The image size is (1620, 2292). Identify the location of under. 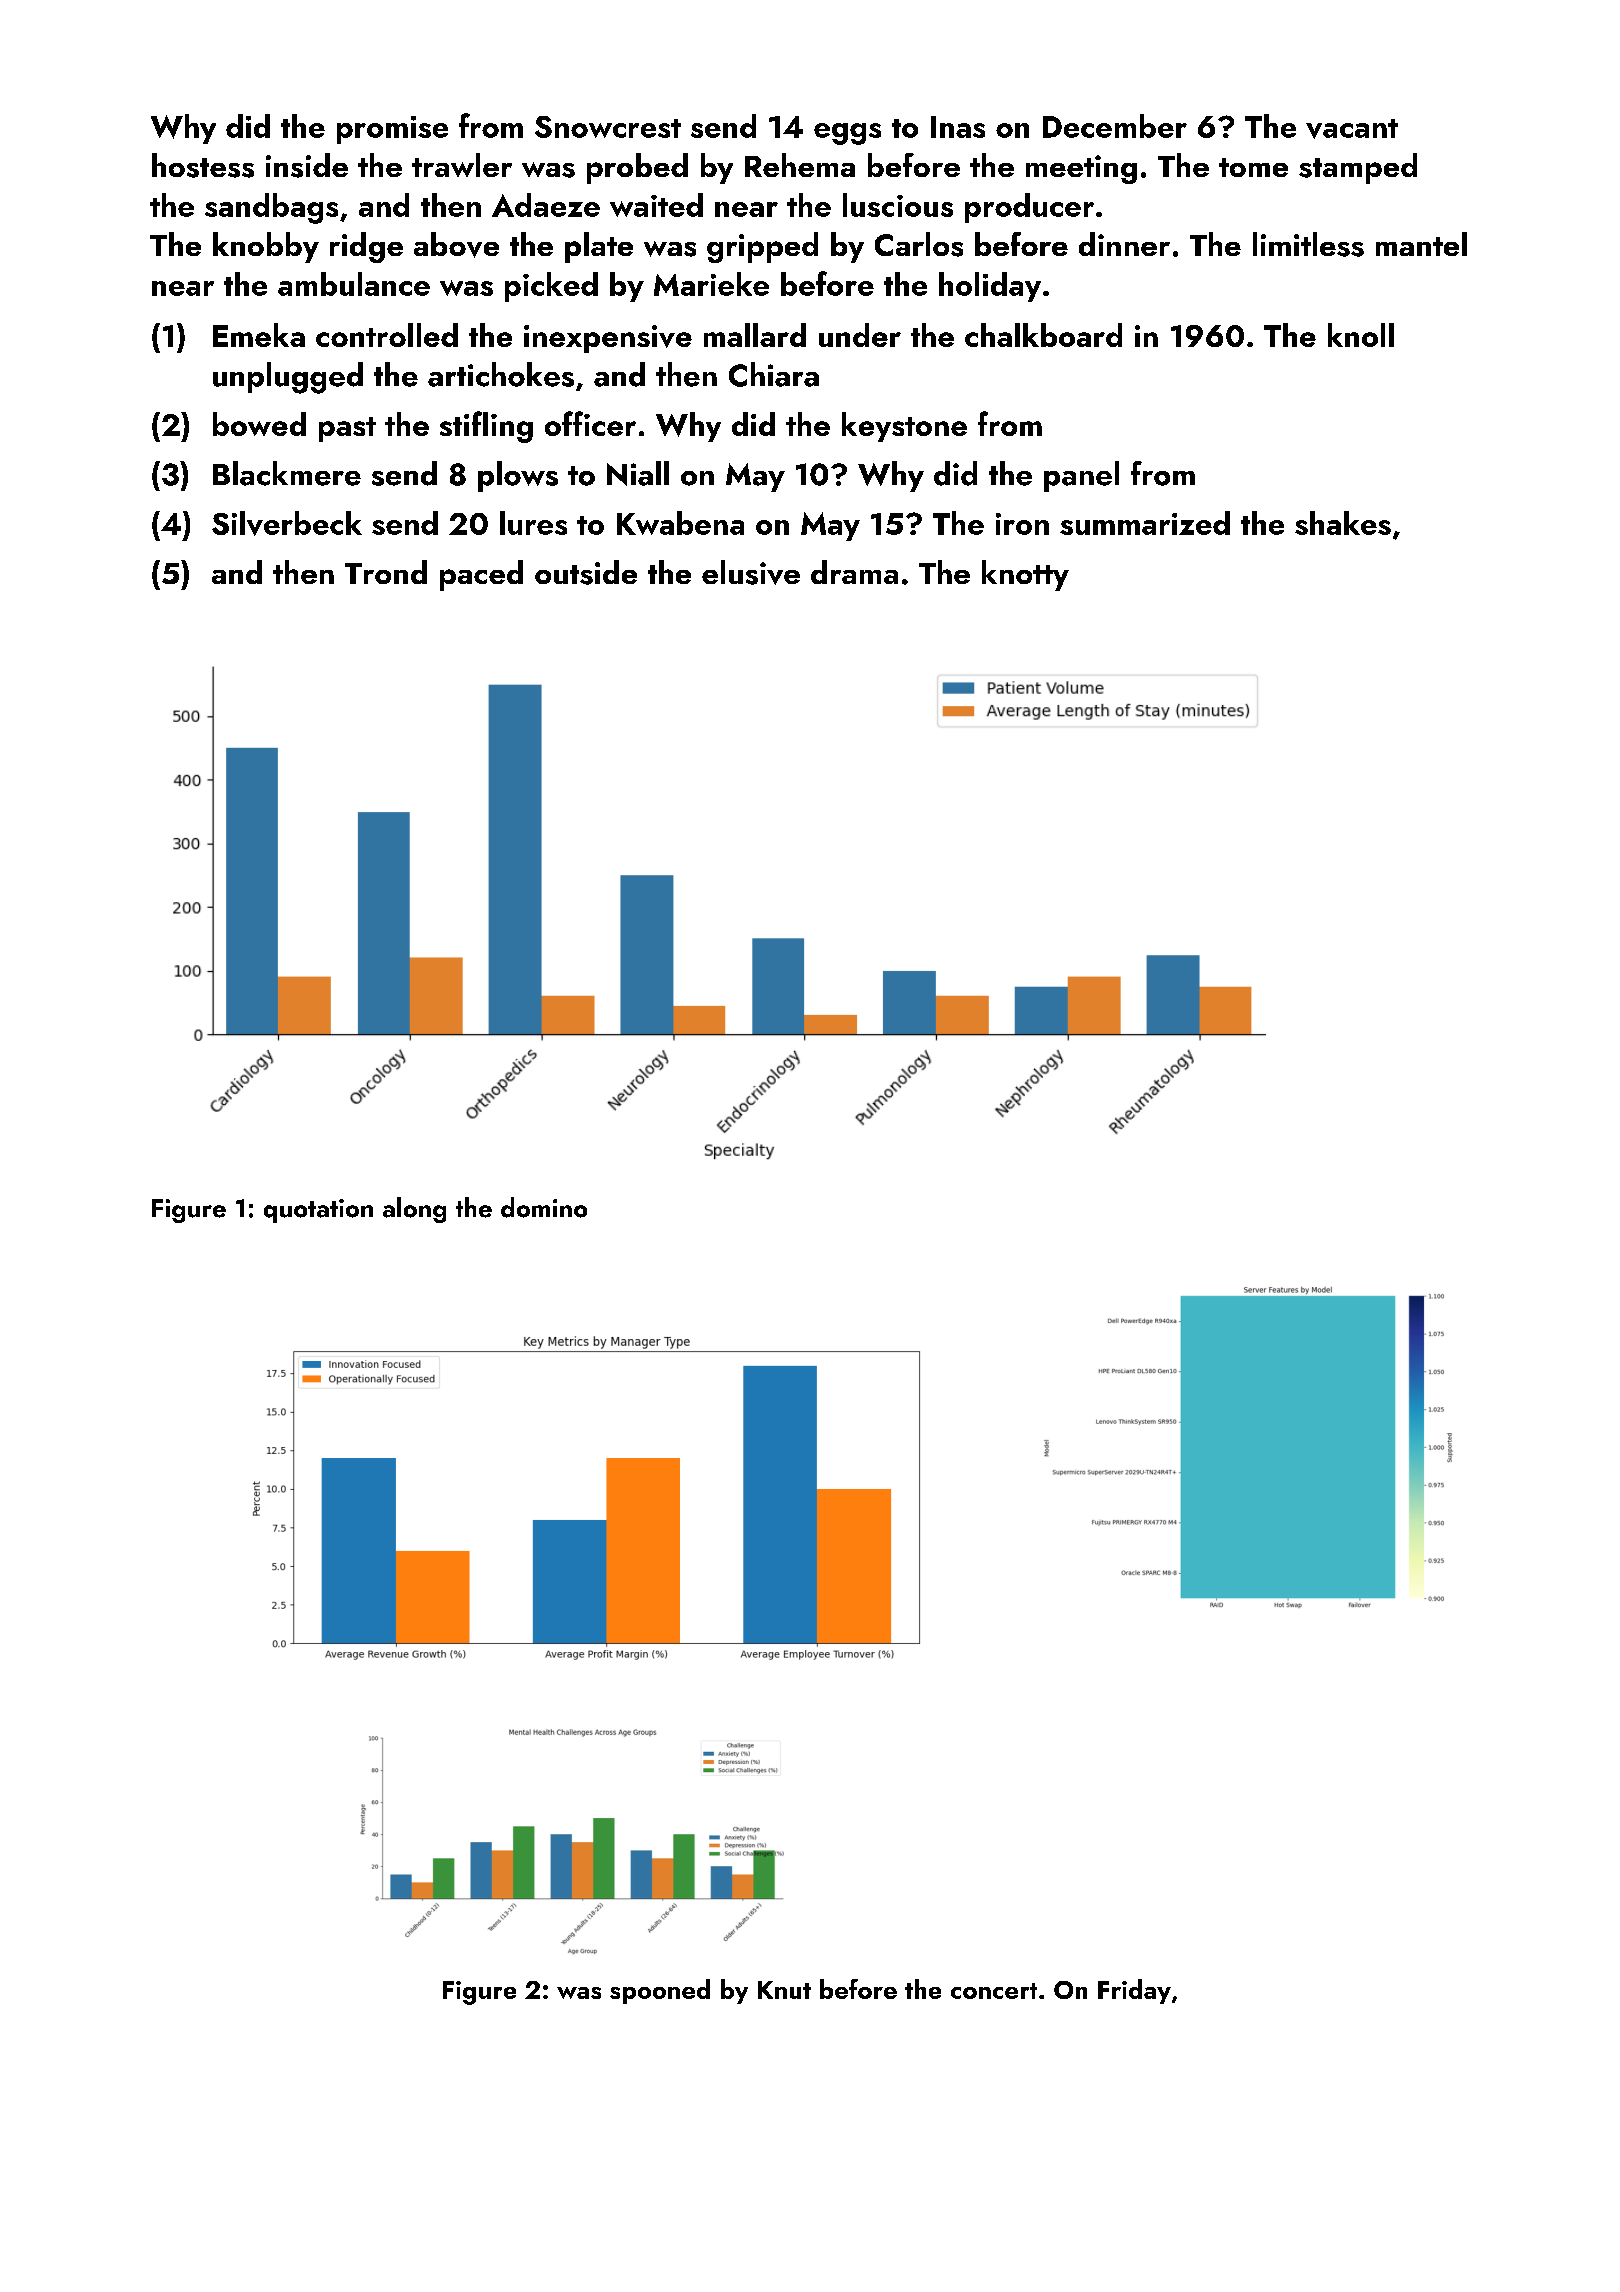
(860, 335).
